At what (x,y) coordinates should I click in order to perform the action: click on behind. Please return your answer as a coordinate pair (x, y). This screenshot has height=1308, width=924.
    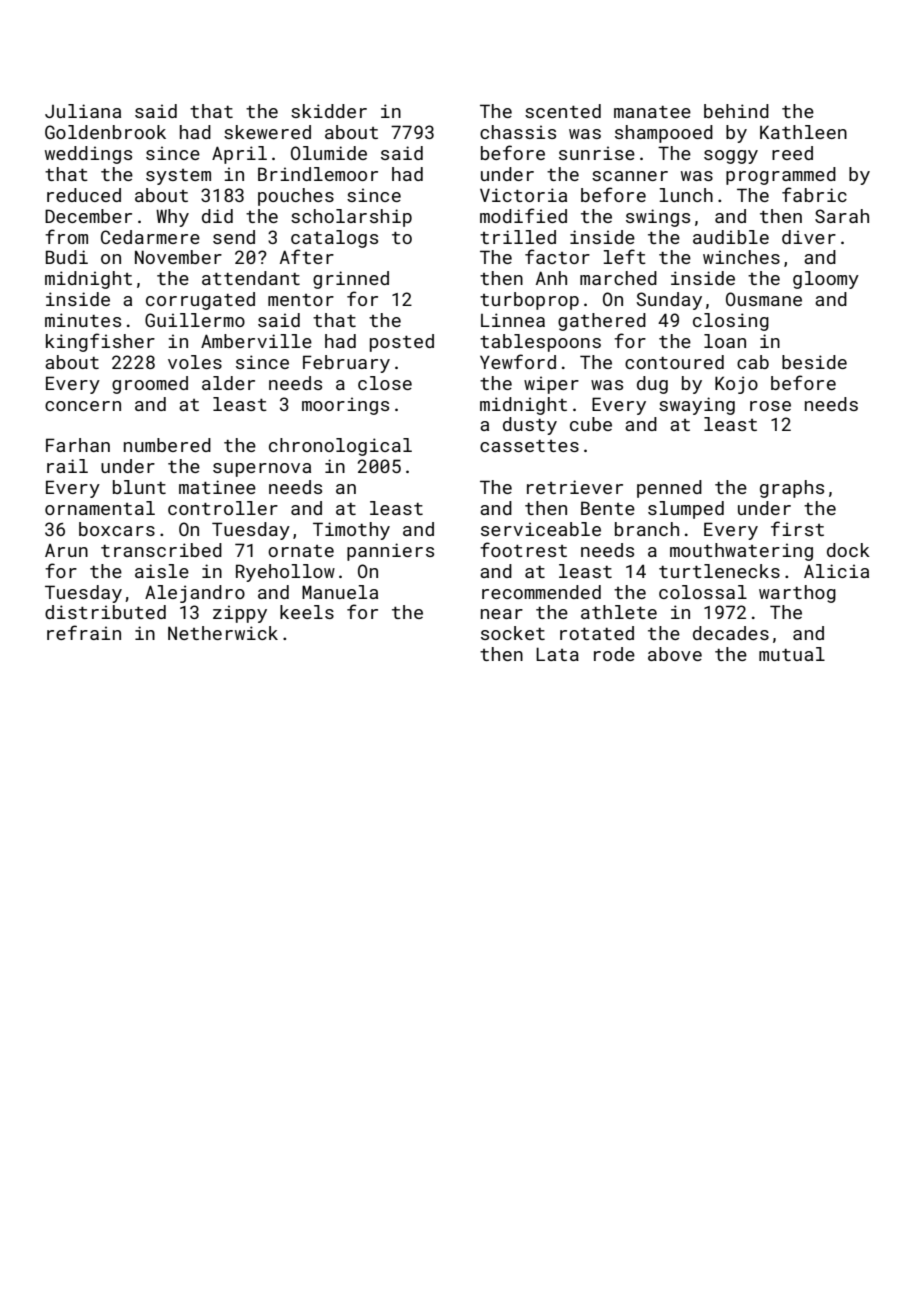
    Looking at the image, I should click on (736, 111).
